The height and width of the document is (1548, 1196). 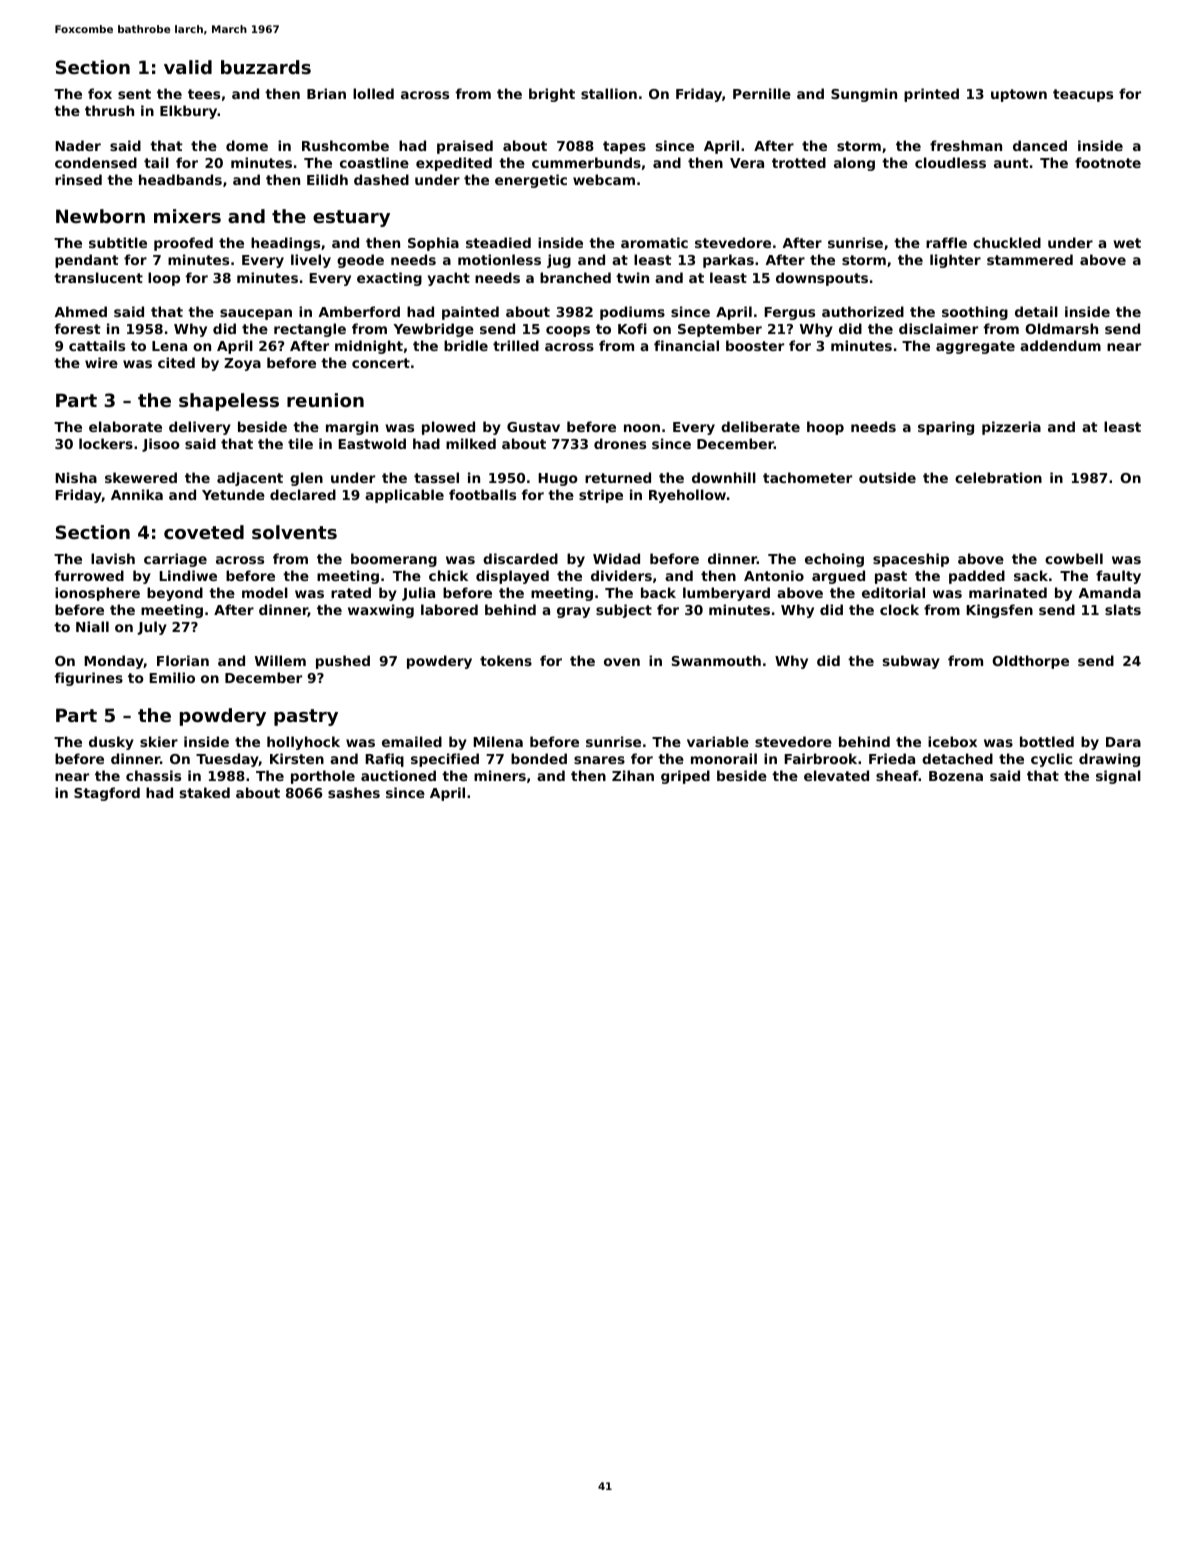 I want to click on Newborn, so click(x=100, y=216).
